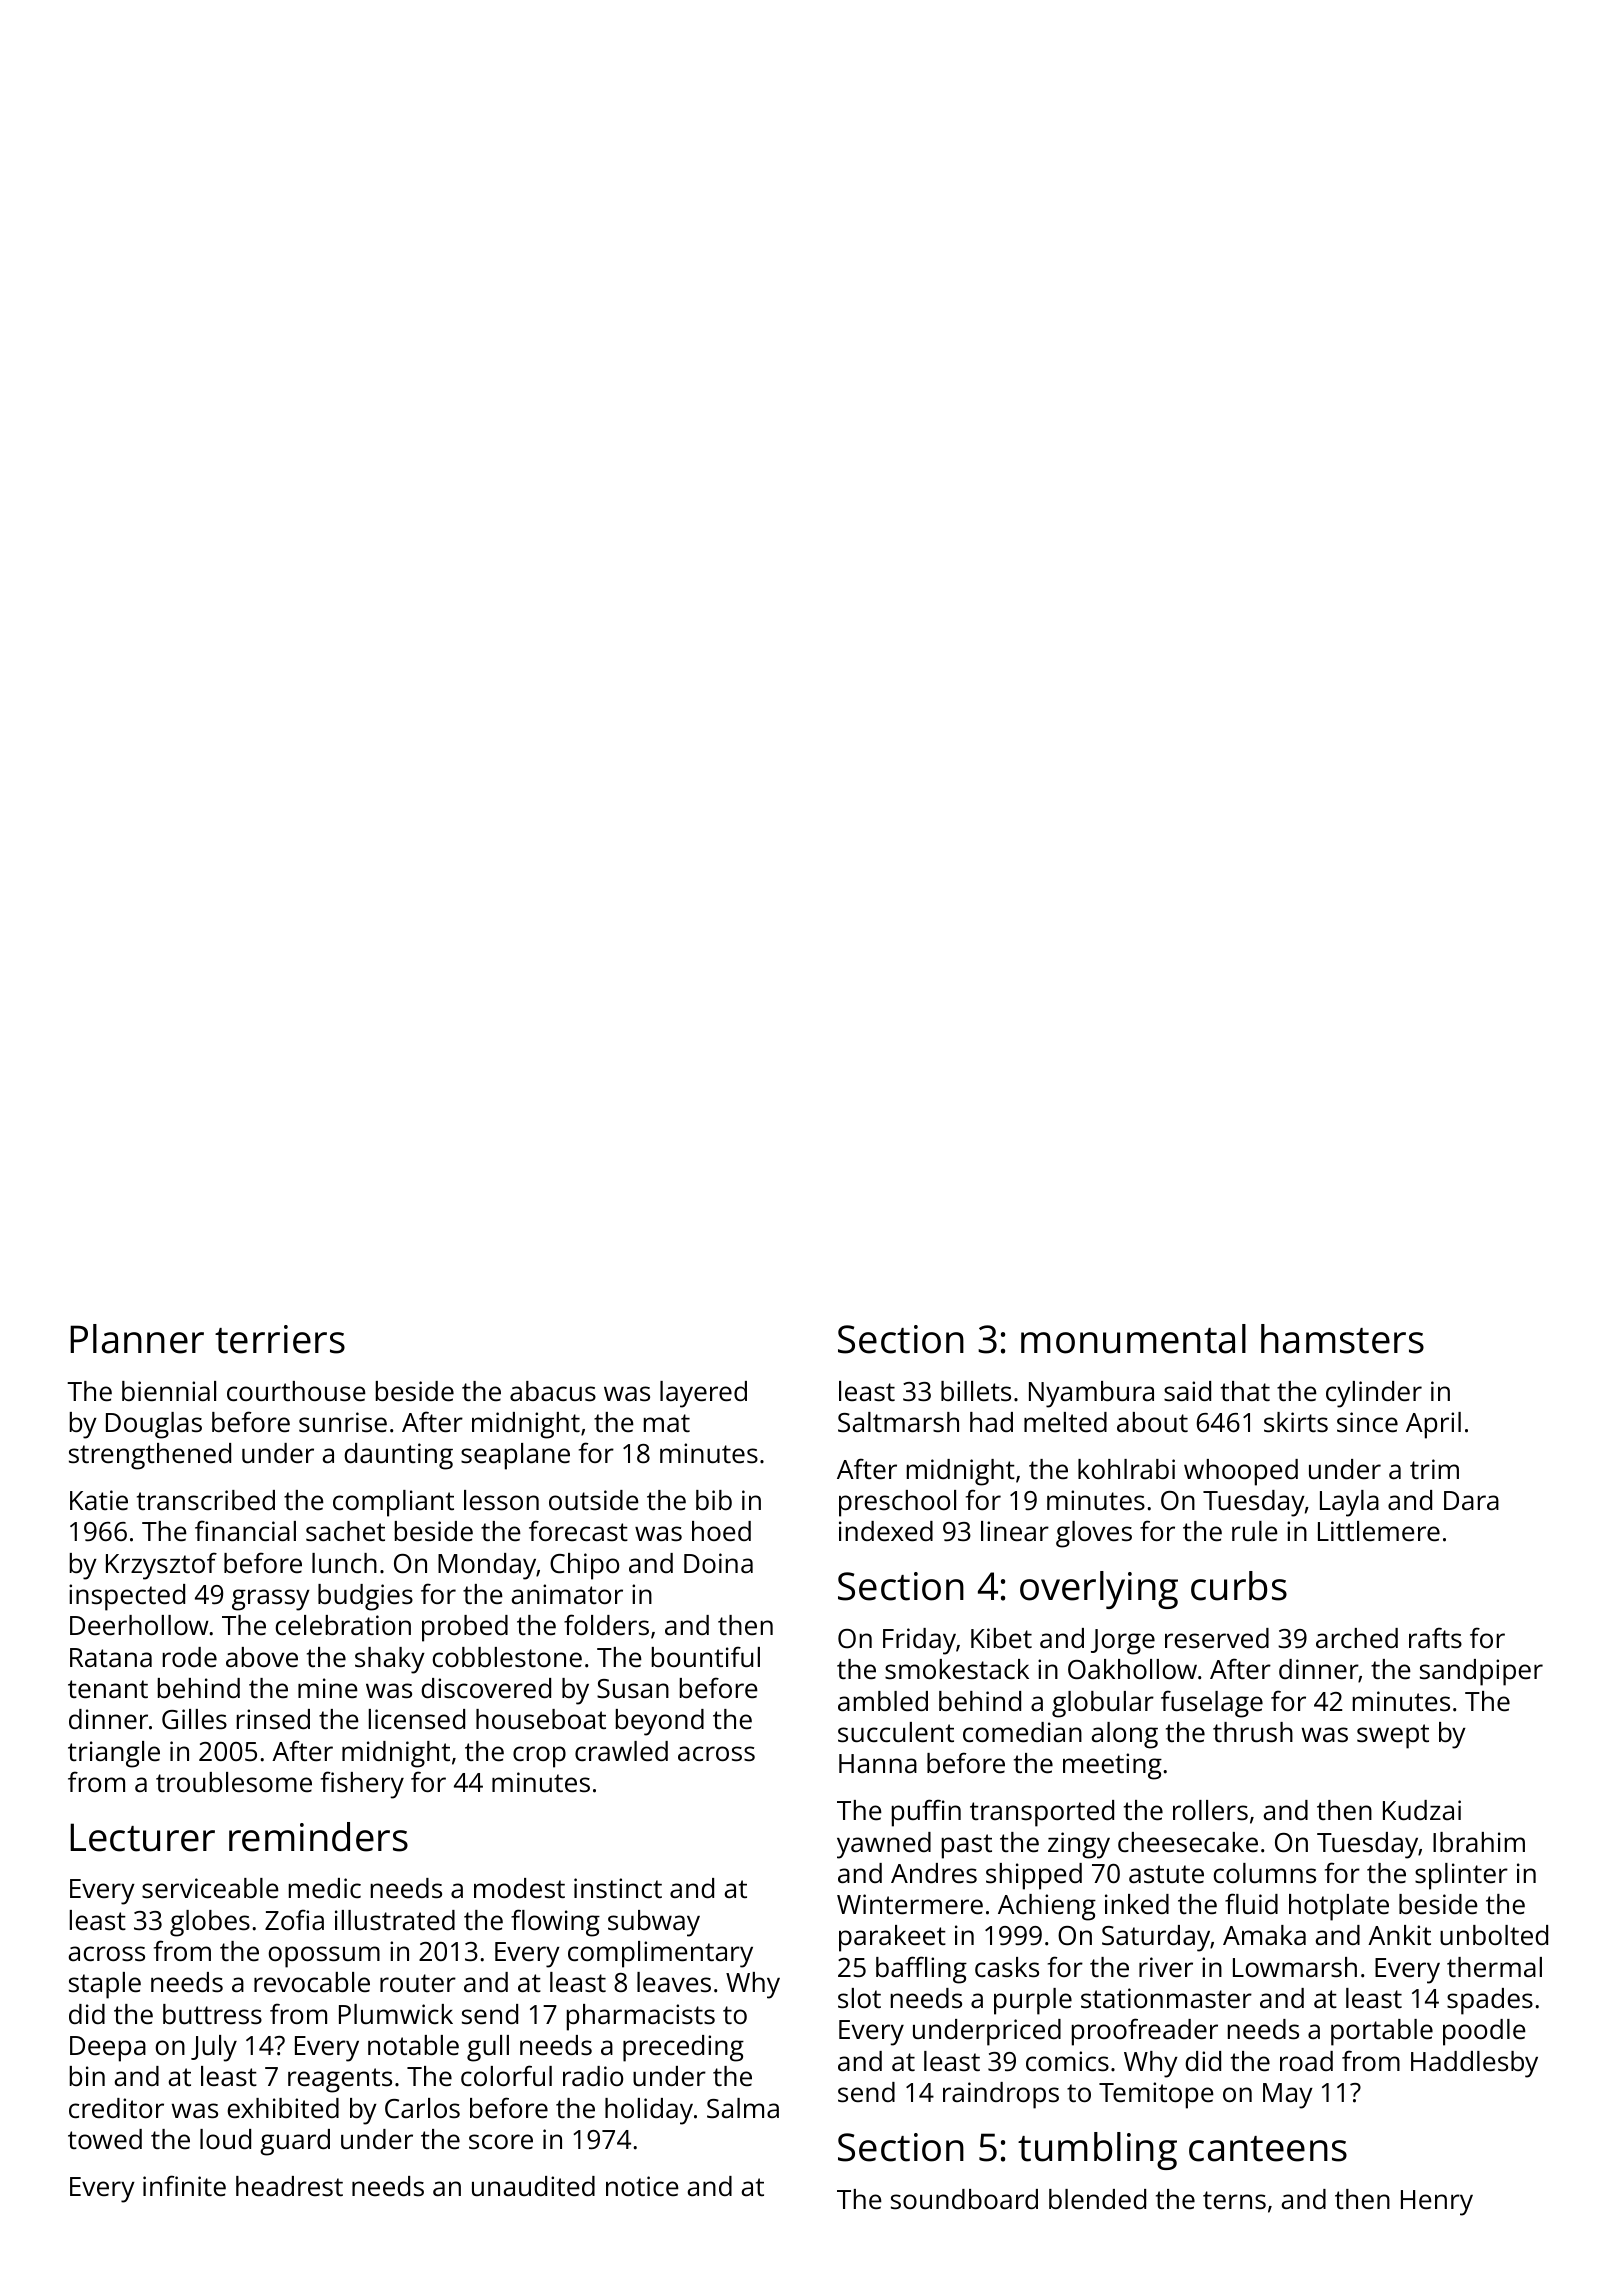 The width and height of the document is (1620, 2292). What do you see at coordinates (1382, 2032) in the document?
I see `portable` at bounding box center [1382, 2032].
